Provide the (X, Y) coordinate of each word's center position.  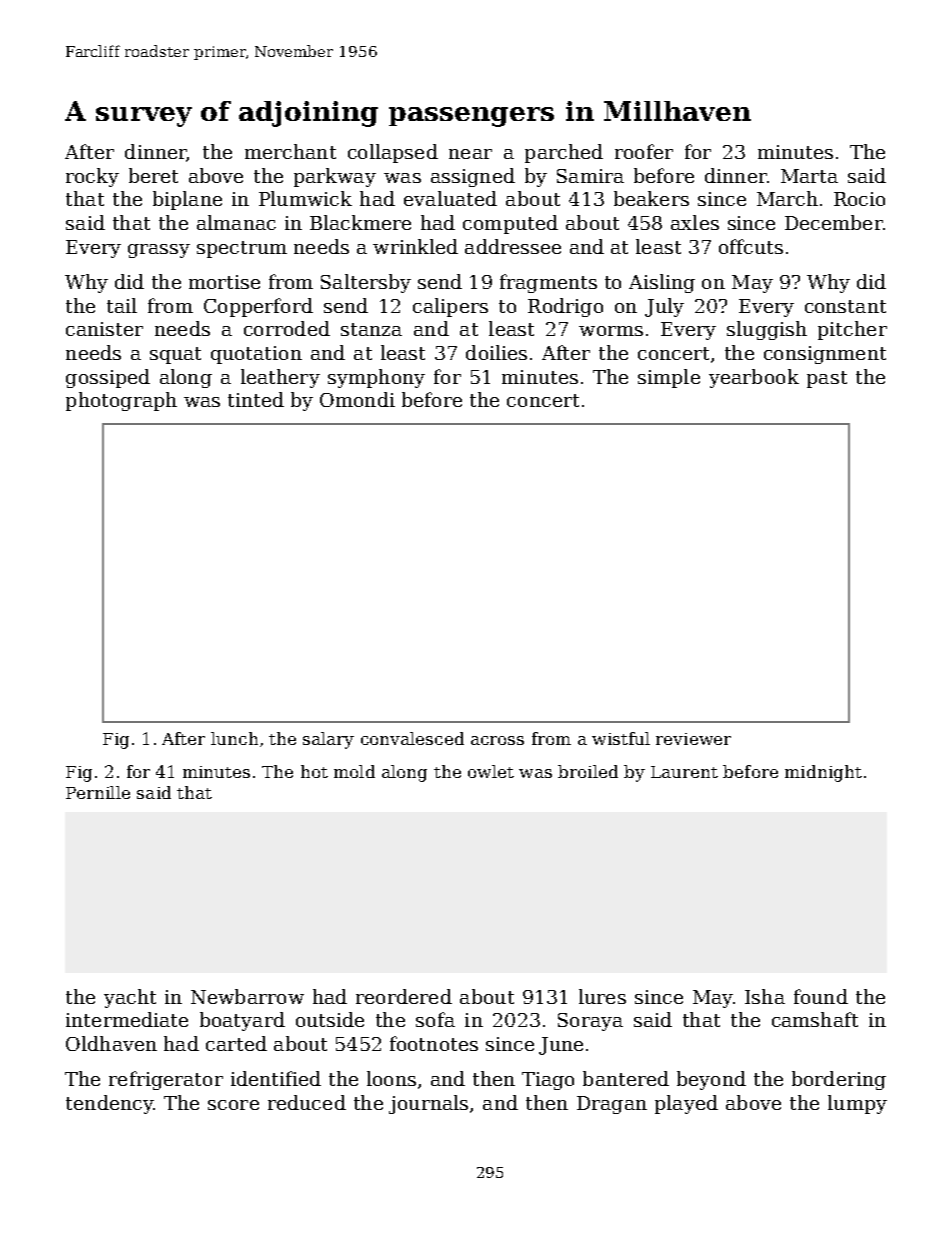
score (233, 1105)
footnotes (434, 1043)
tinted (256, 399)
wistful (621, 738)
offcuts (751, 246)
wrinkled (415, 246)
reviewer (693, 739)
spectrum (242, 249)
